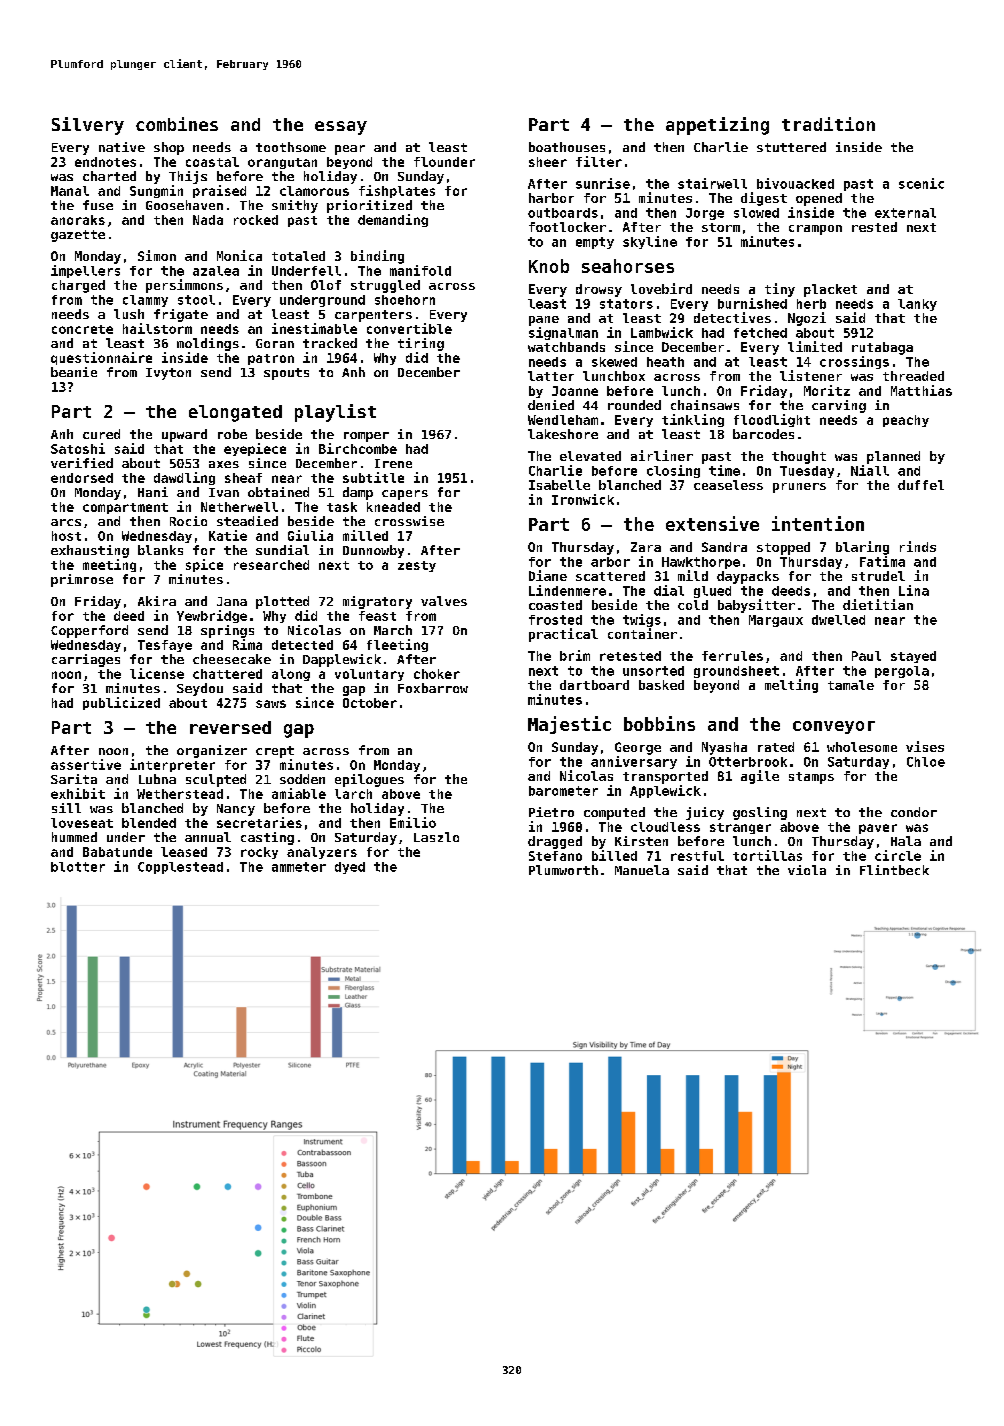 The width and height of the page is (1004, 1426). I want to click on tradition, so click(828, 124).
